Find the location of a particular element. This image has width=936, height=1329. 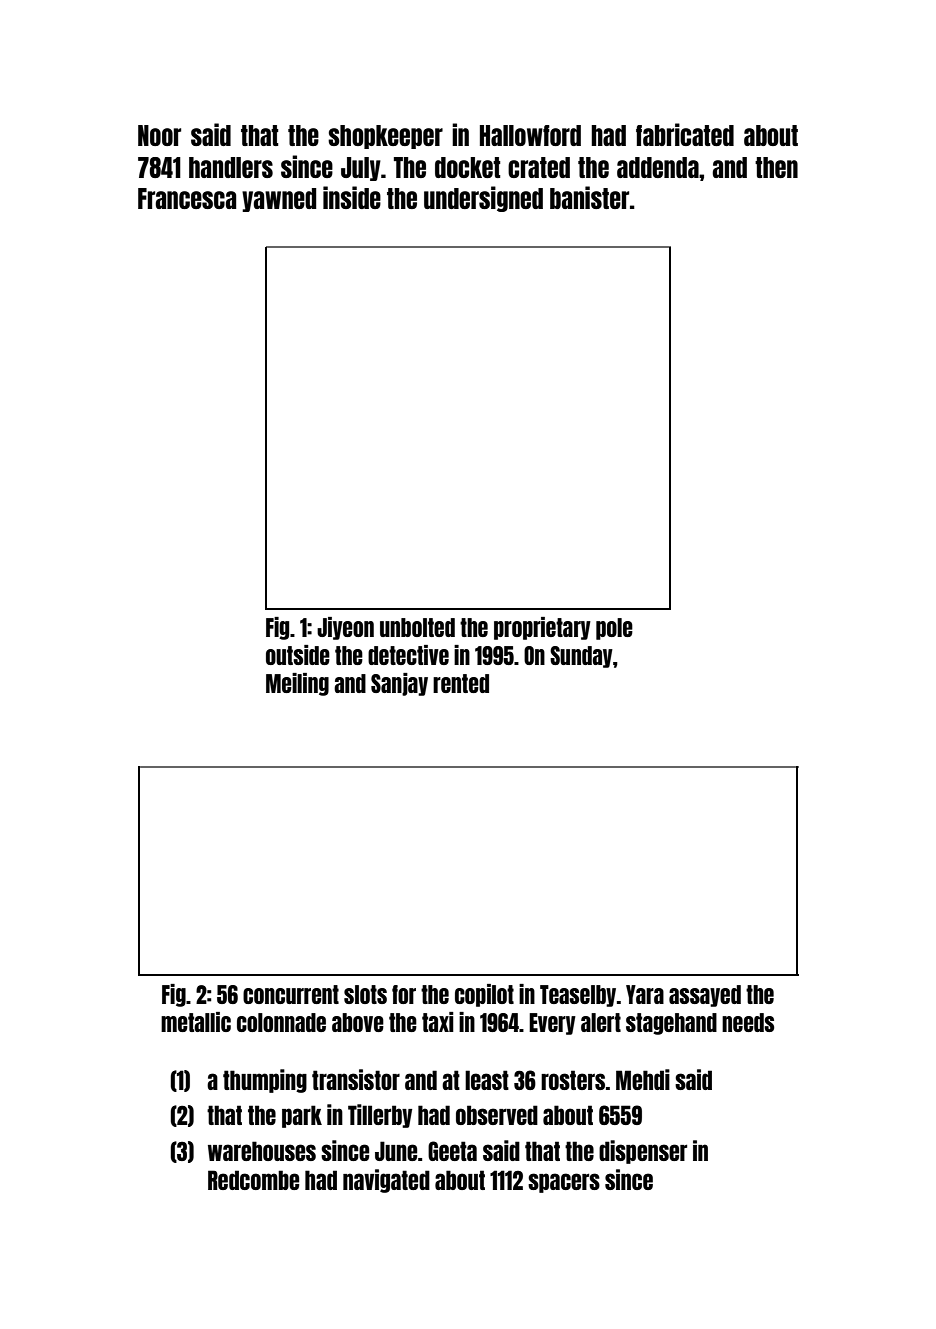

taxi is located at coordinates (438, 1022).
